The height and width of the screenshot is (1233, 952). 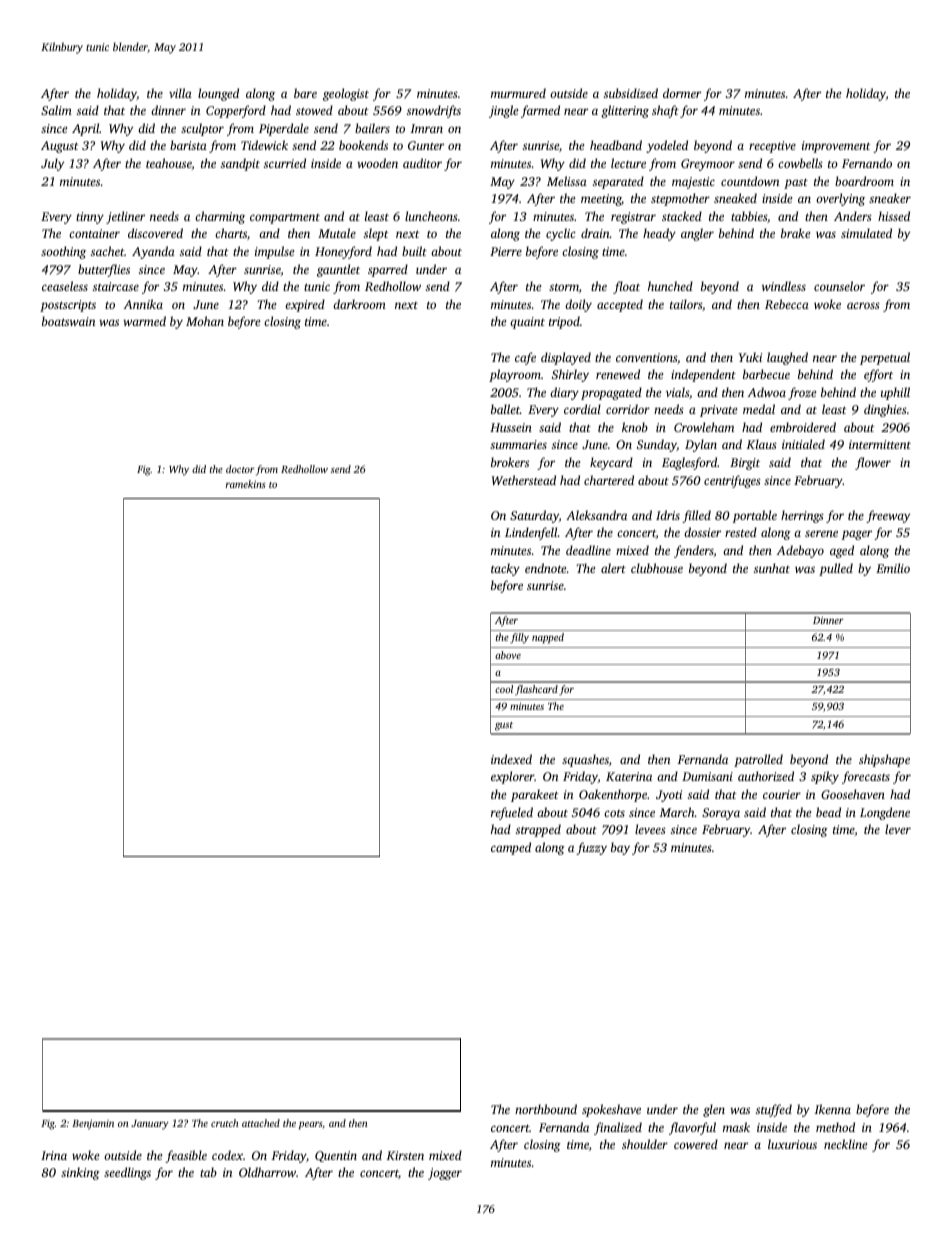 I want to click on patrolled, so click(x=758, y=760).
